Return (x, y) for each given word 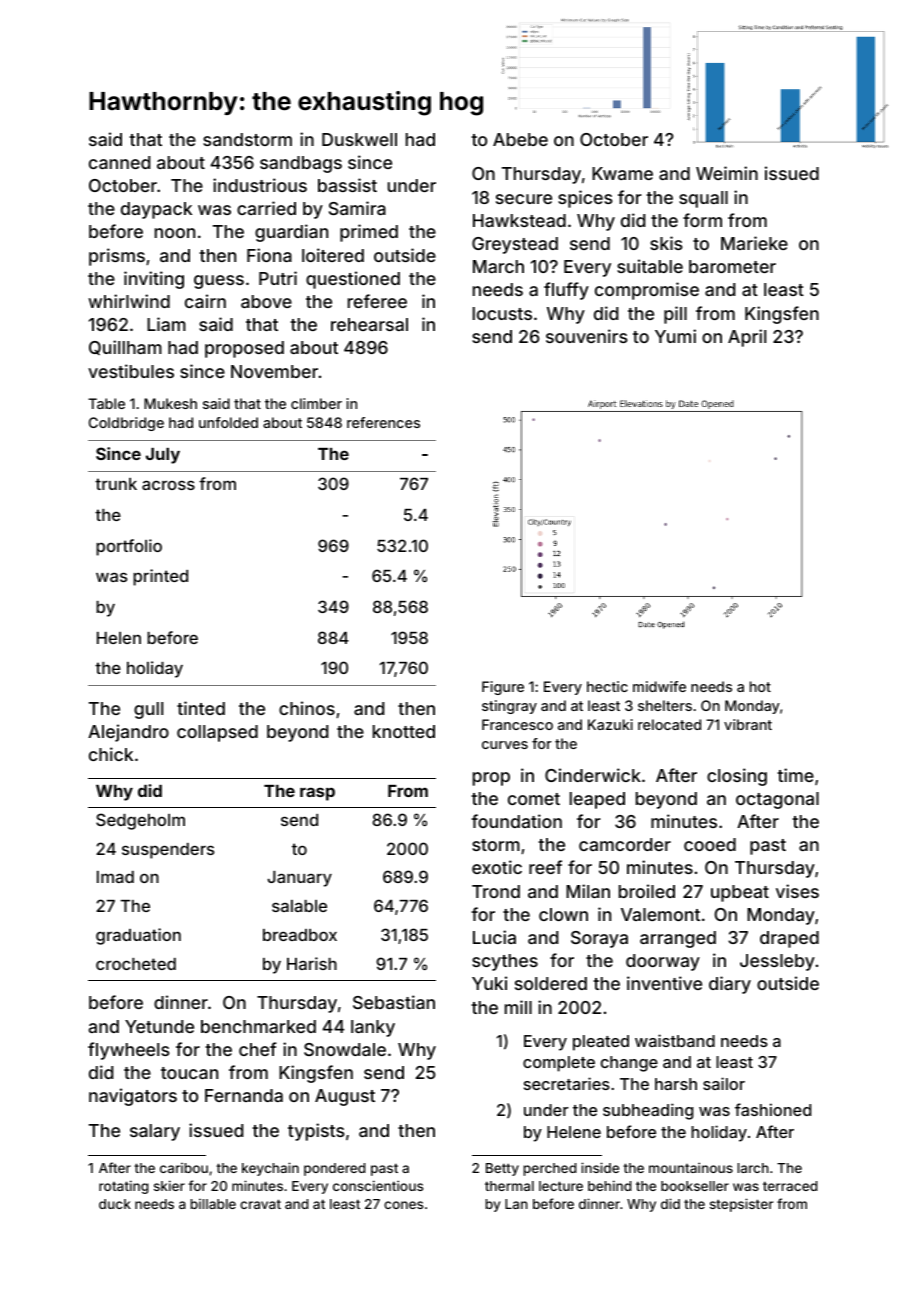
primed (369, 233)
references (383, 422)
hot (760, 686)
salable (299, 906)
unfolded (228, 422)
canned (119, 162)
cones (403, 1205)
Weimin (727, 173)
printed (160, 577)
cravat (260, 1204)
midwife (659, 686)
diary (730, 985)
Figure (503, 688)
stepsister (741, 1205)
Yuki (489, 983)
